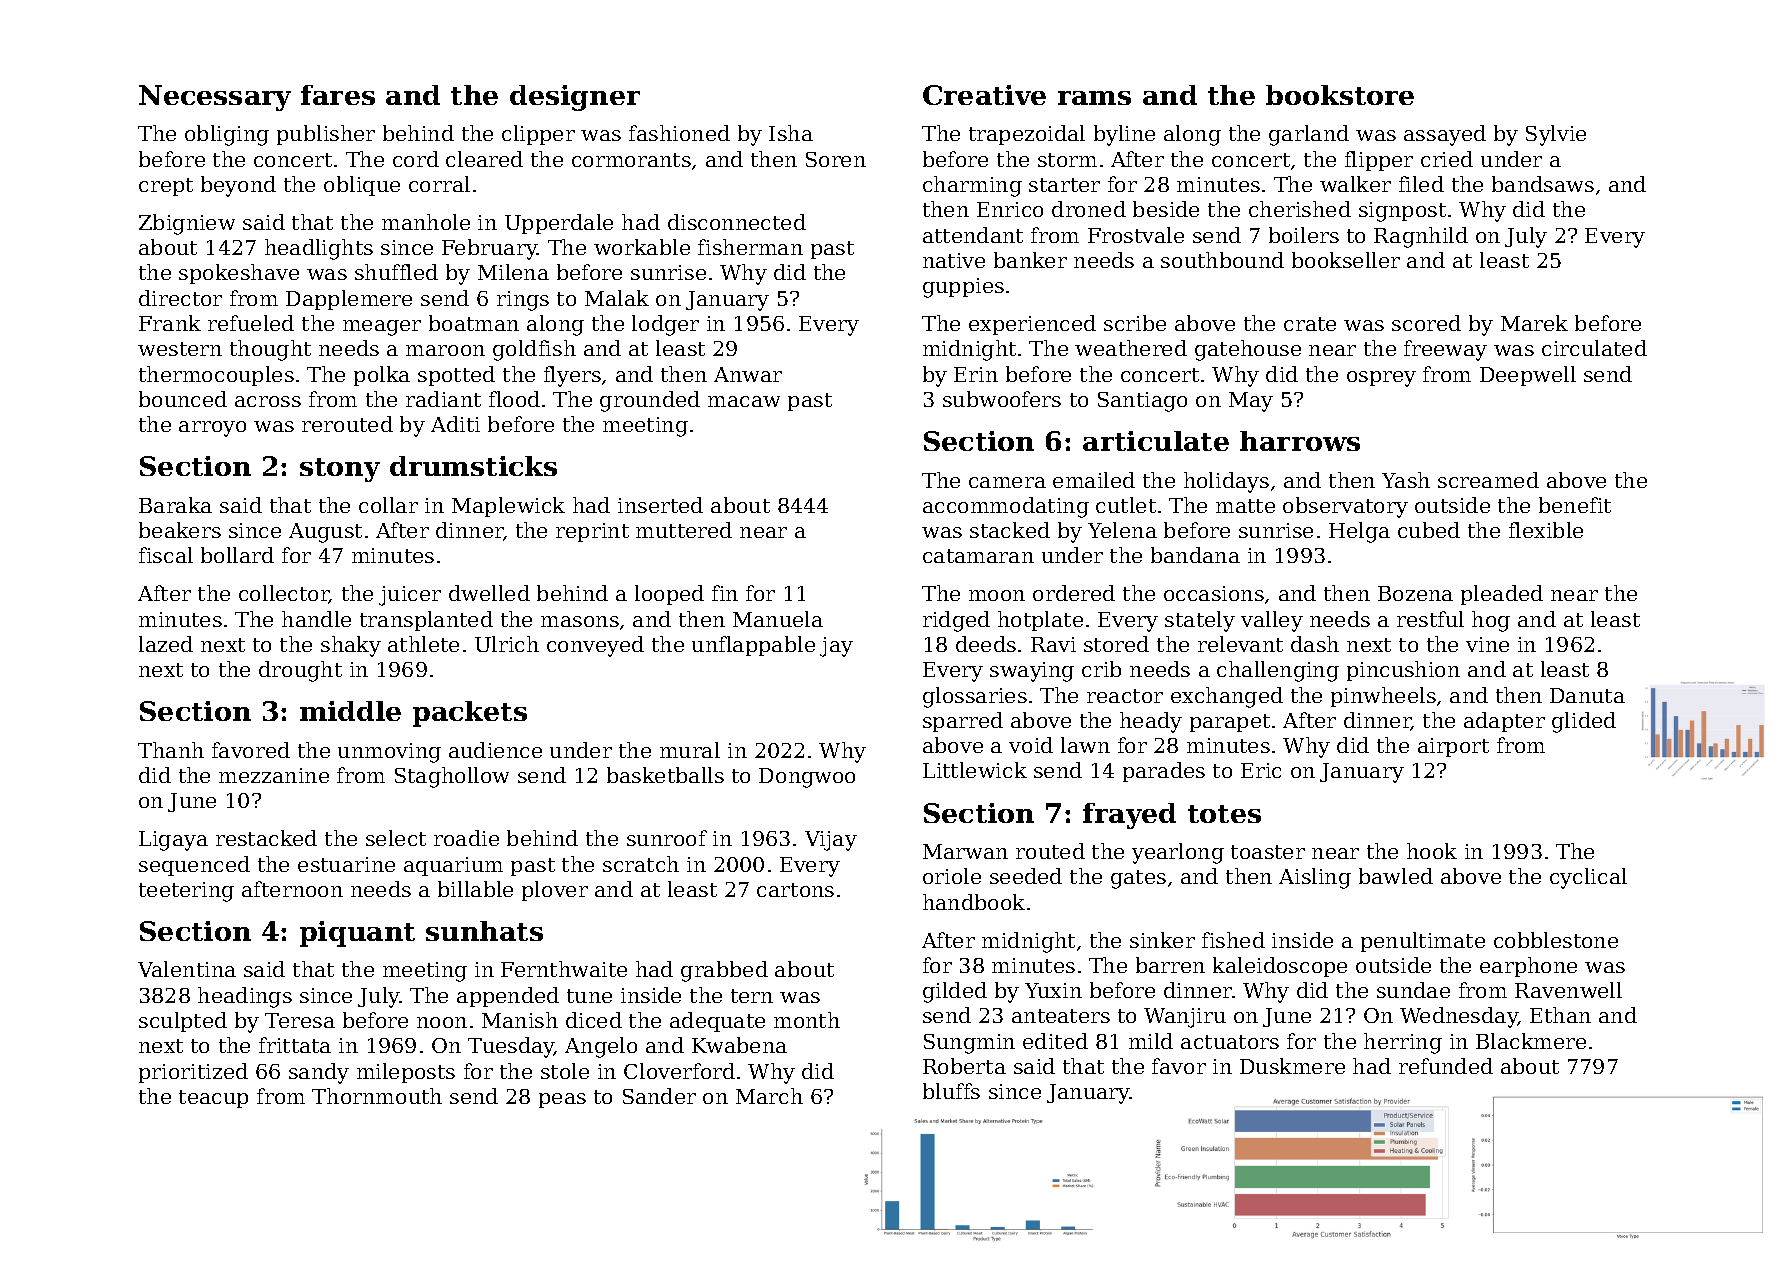 The image size is (1790, 1266). I want to click on Marek, so click(1534, 323).
